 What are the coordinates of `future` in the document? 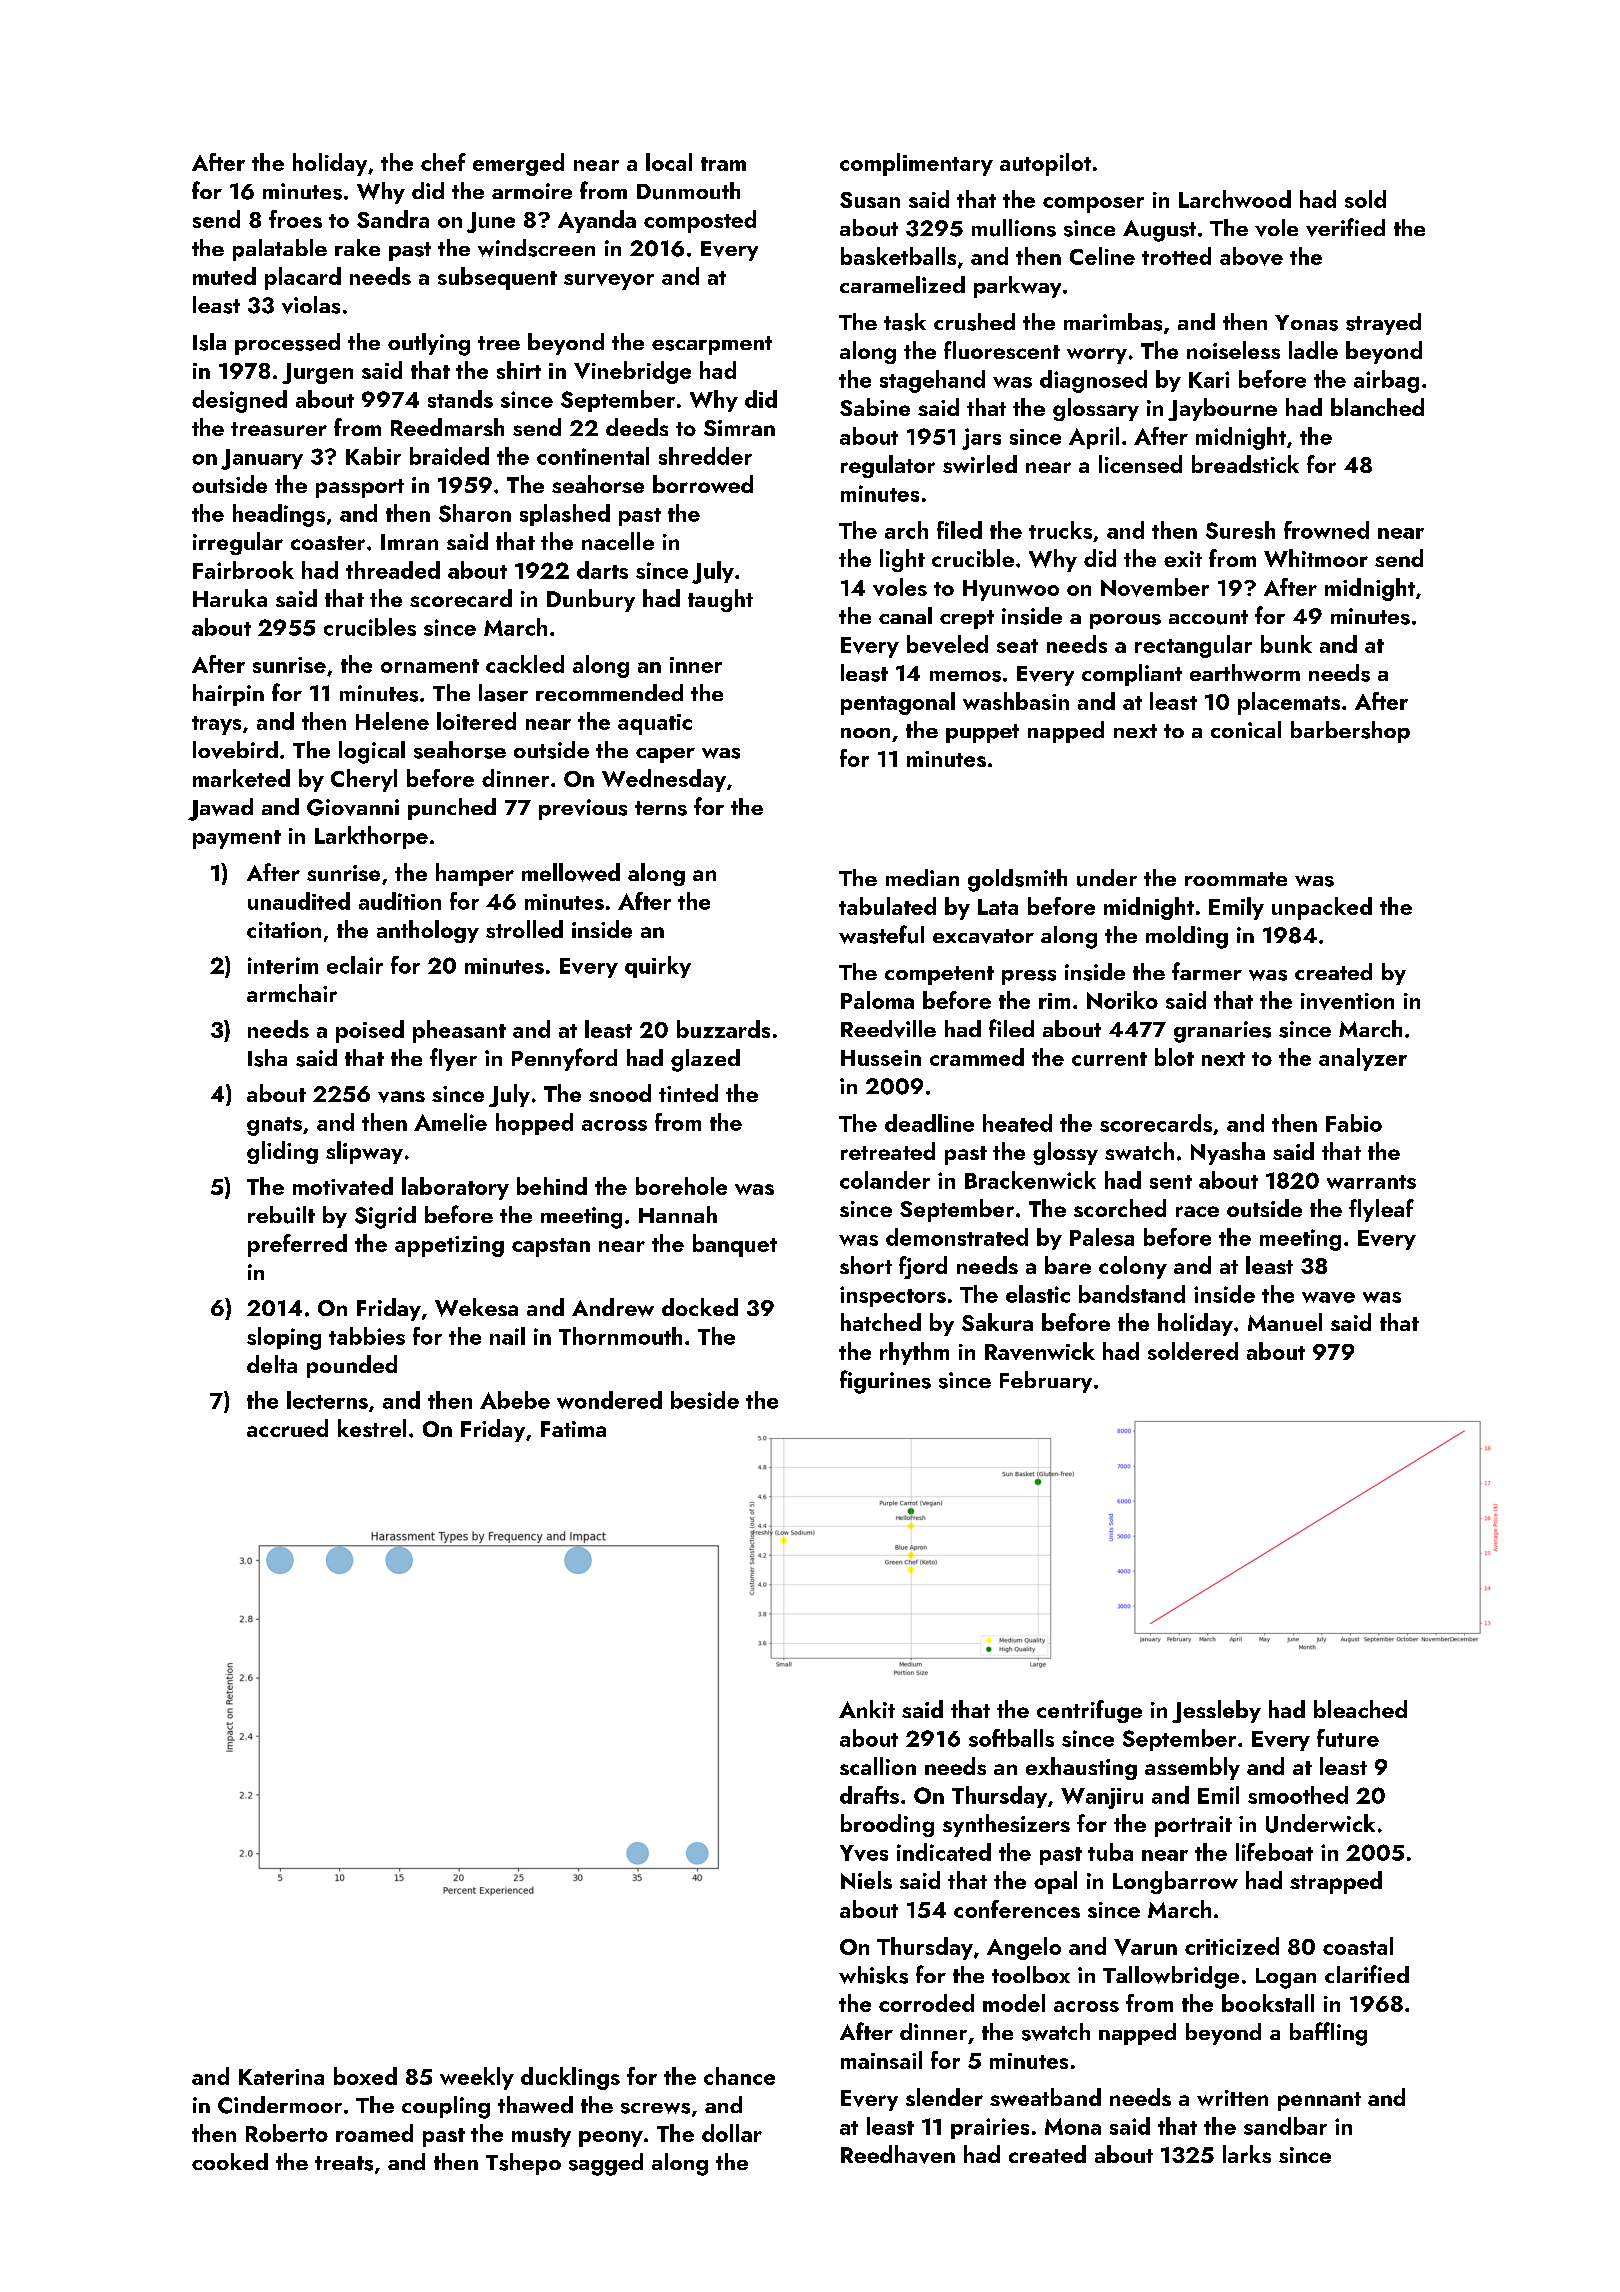 It's located at (1348, 1738).
